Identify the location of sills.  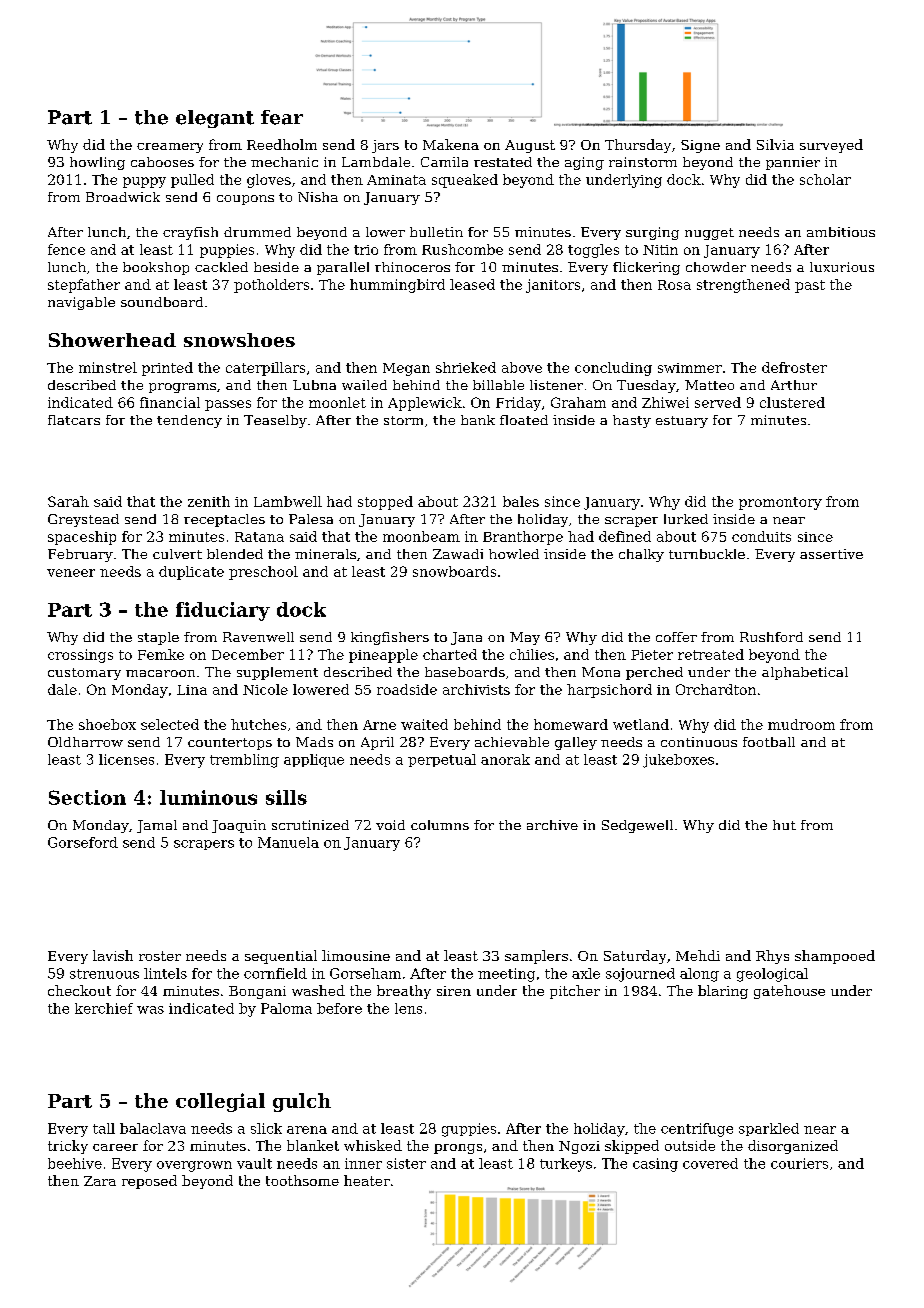
(286, 797).
